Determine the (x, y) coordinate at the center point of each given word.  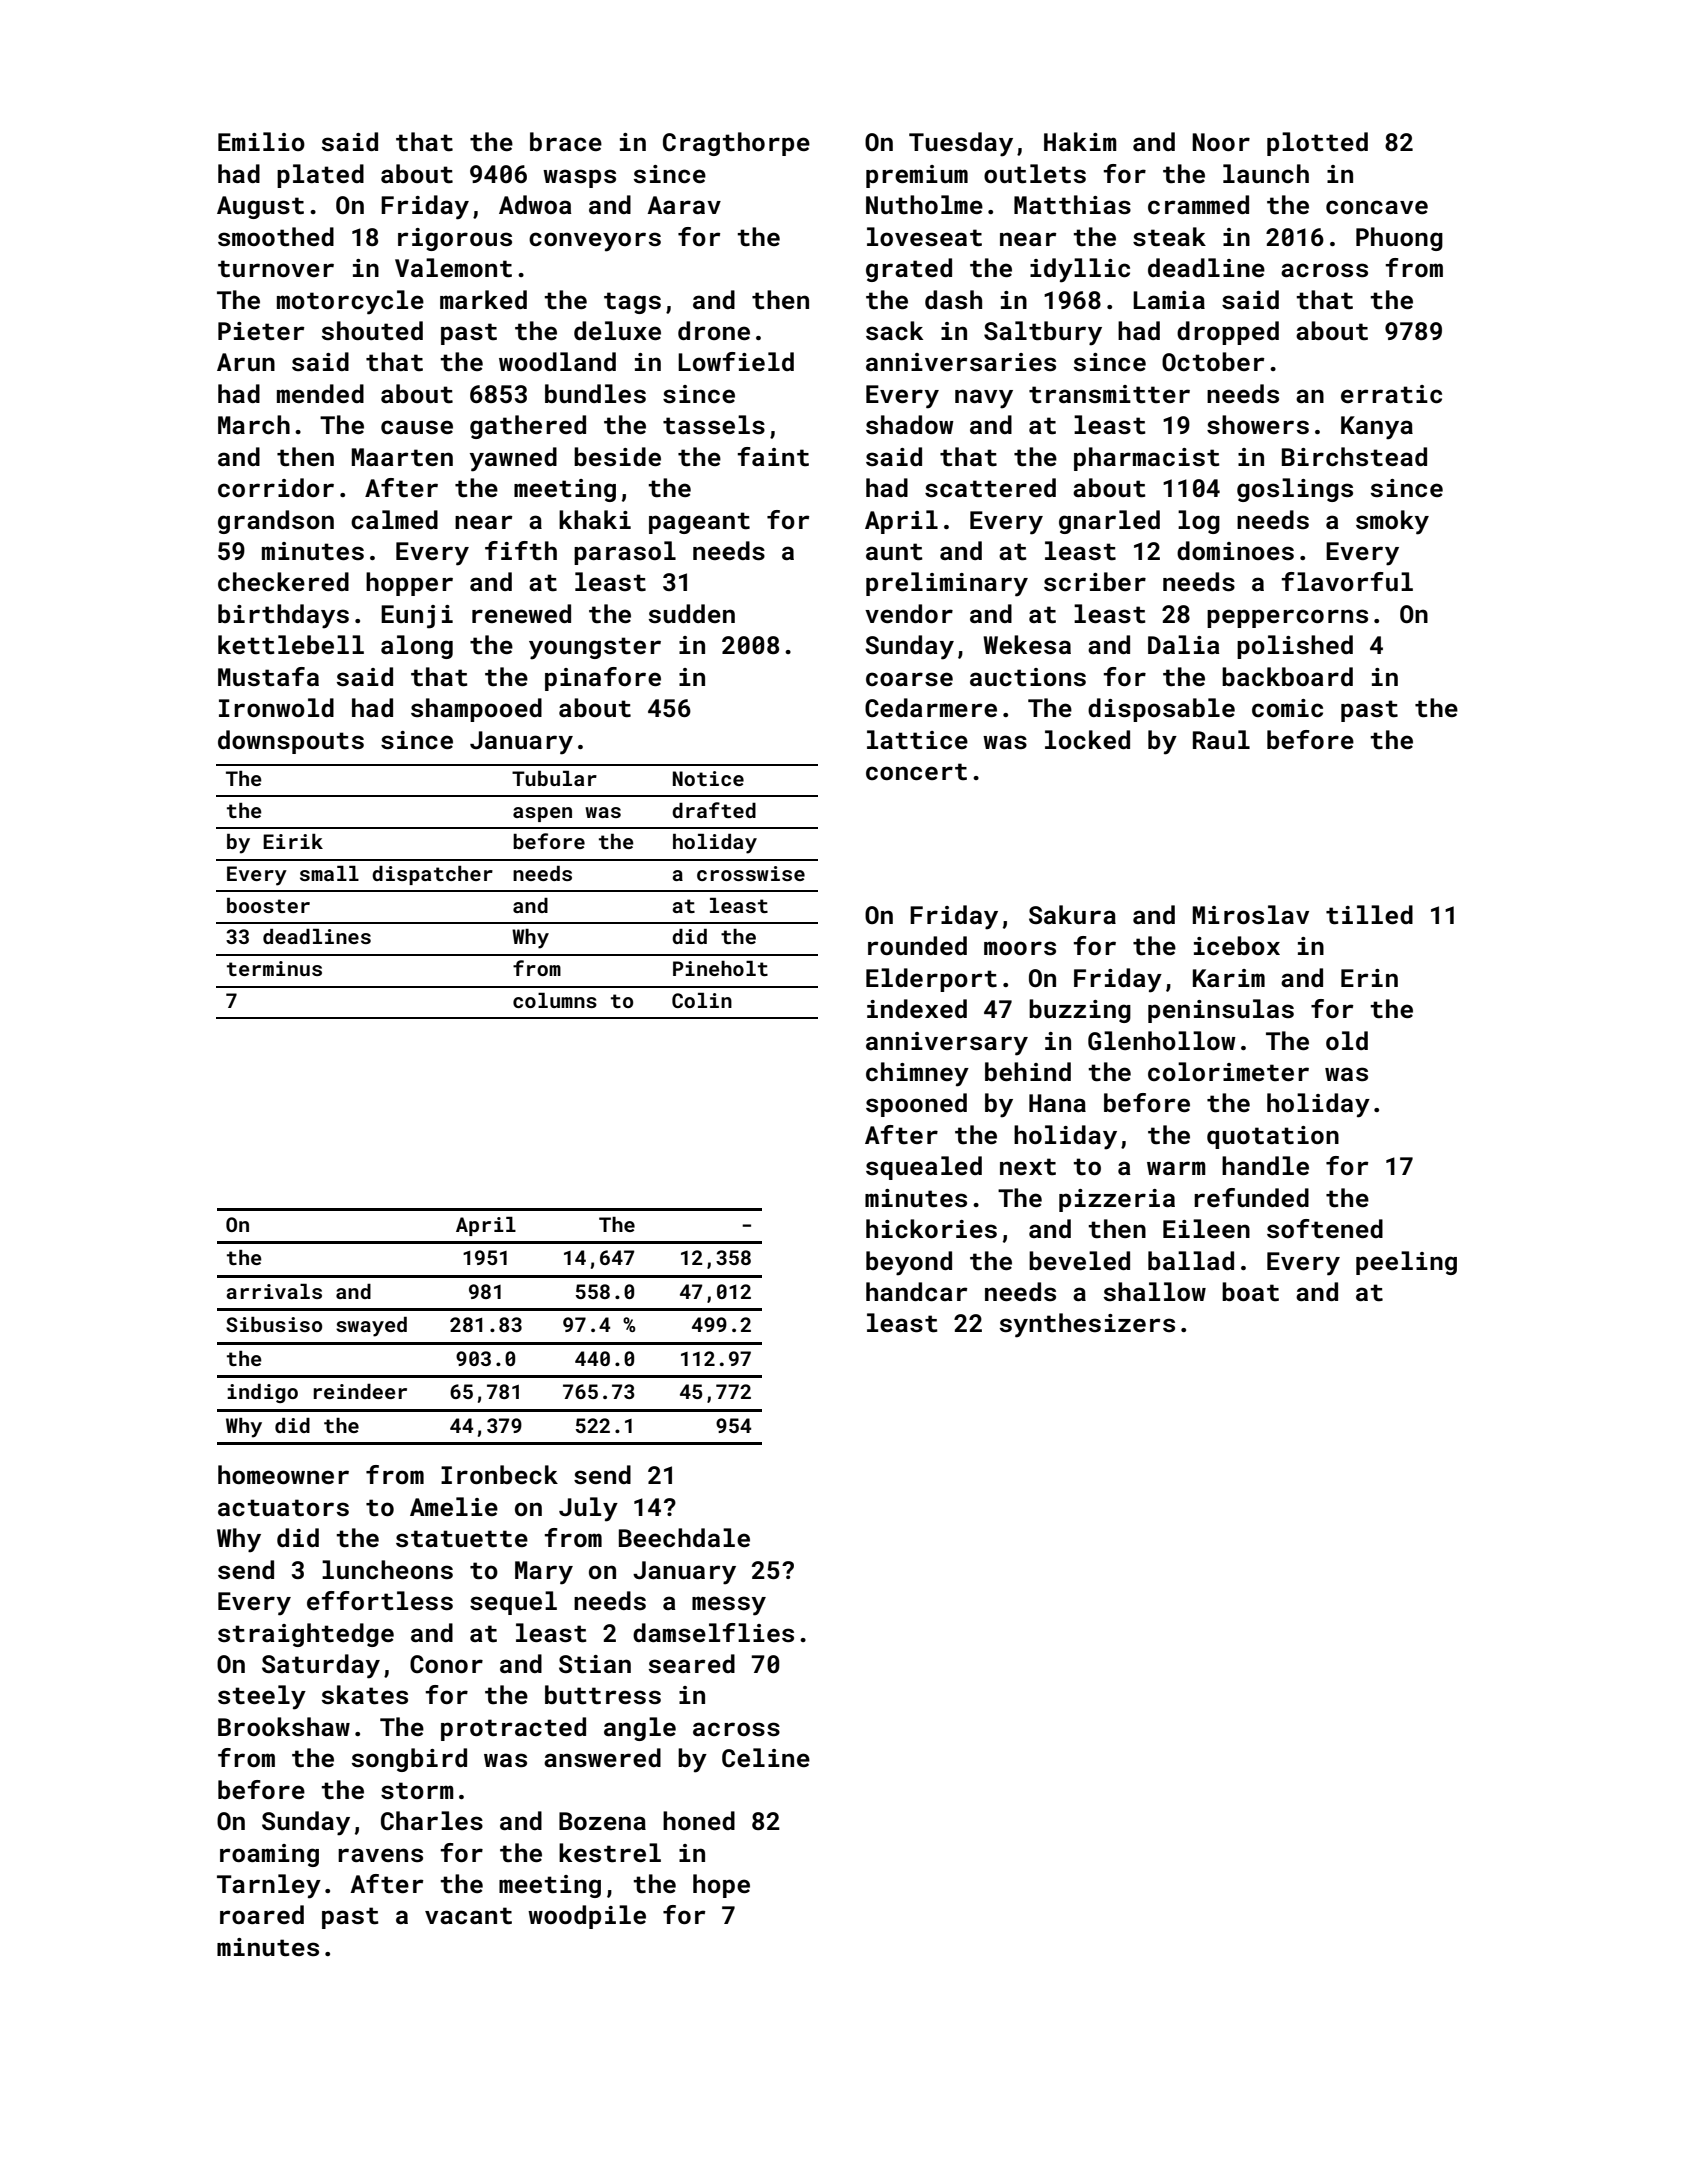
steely (262, 1697)
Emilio (261, 141)
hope (721, 1886)
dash (953, 300)
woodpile (587, 1917)
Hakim (1080, 141)
